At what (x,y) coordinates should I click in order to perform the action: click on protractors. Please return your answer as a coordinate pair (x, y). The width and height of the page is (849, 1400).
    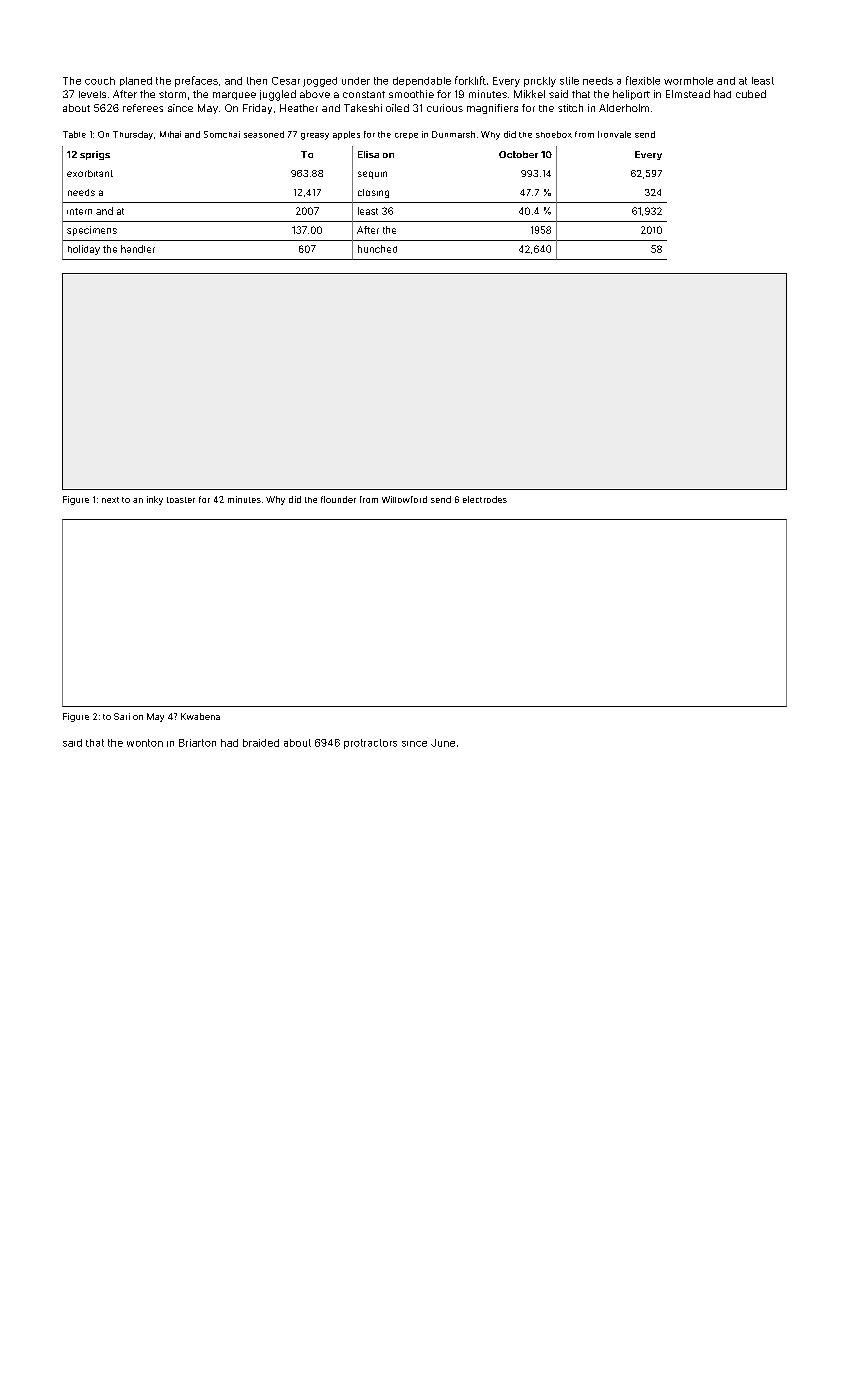
    Looking at the image, I should click on (370, 744).
